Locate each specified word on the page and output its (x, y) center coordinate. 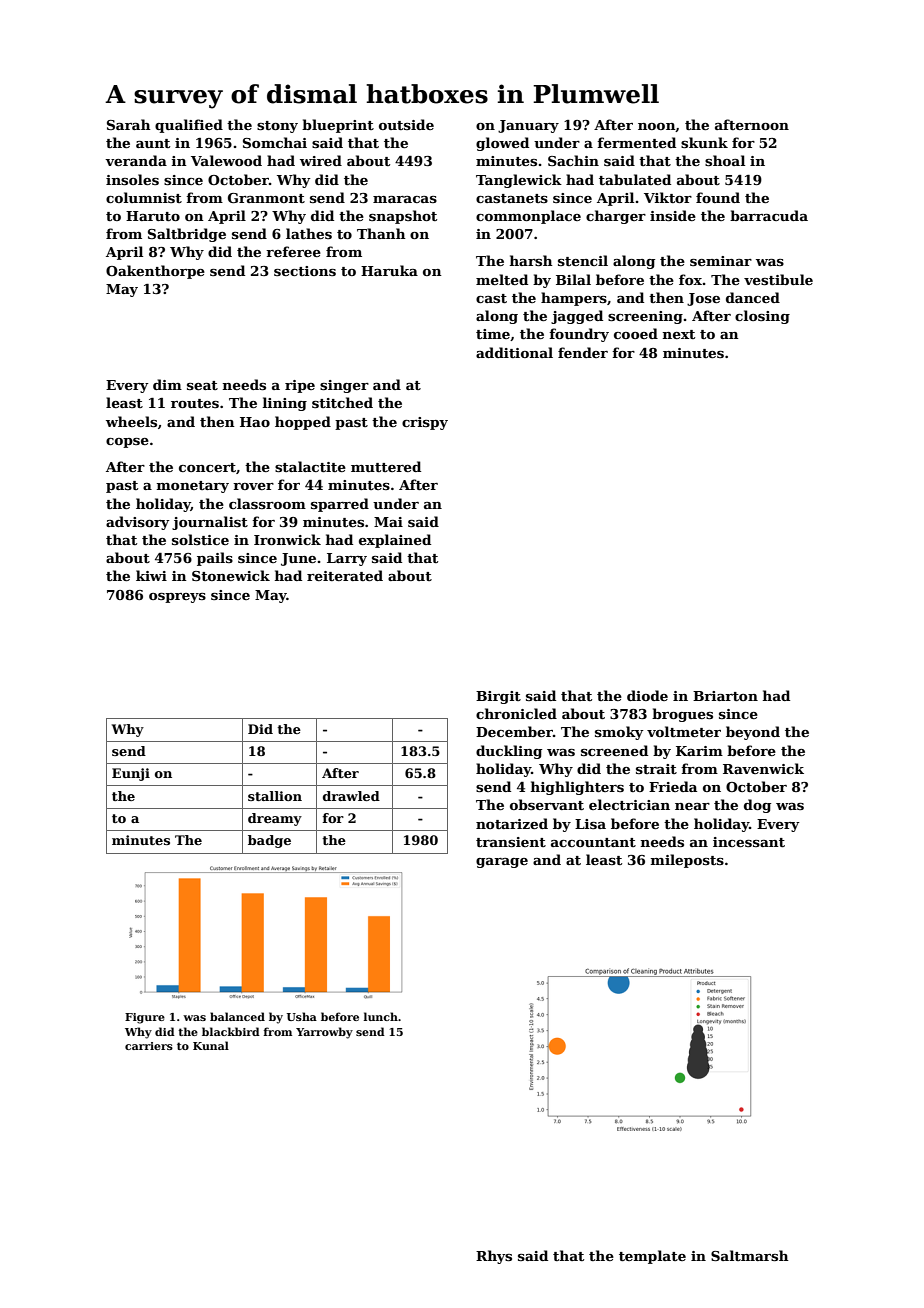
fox (690, 279)
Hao (255, 422)
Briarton (725, 696)
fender (583, 352)
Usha (302, 1016)
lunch (381, 1016)
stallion (275, 796)
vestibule (778, 279)
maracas (405, 199)
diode (647, 695)
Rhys (494, 1257)
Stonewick (231, 575)
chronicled (516, 713)
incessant (749, 842)
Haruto (153, 216)
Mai (388, 522)
